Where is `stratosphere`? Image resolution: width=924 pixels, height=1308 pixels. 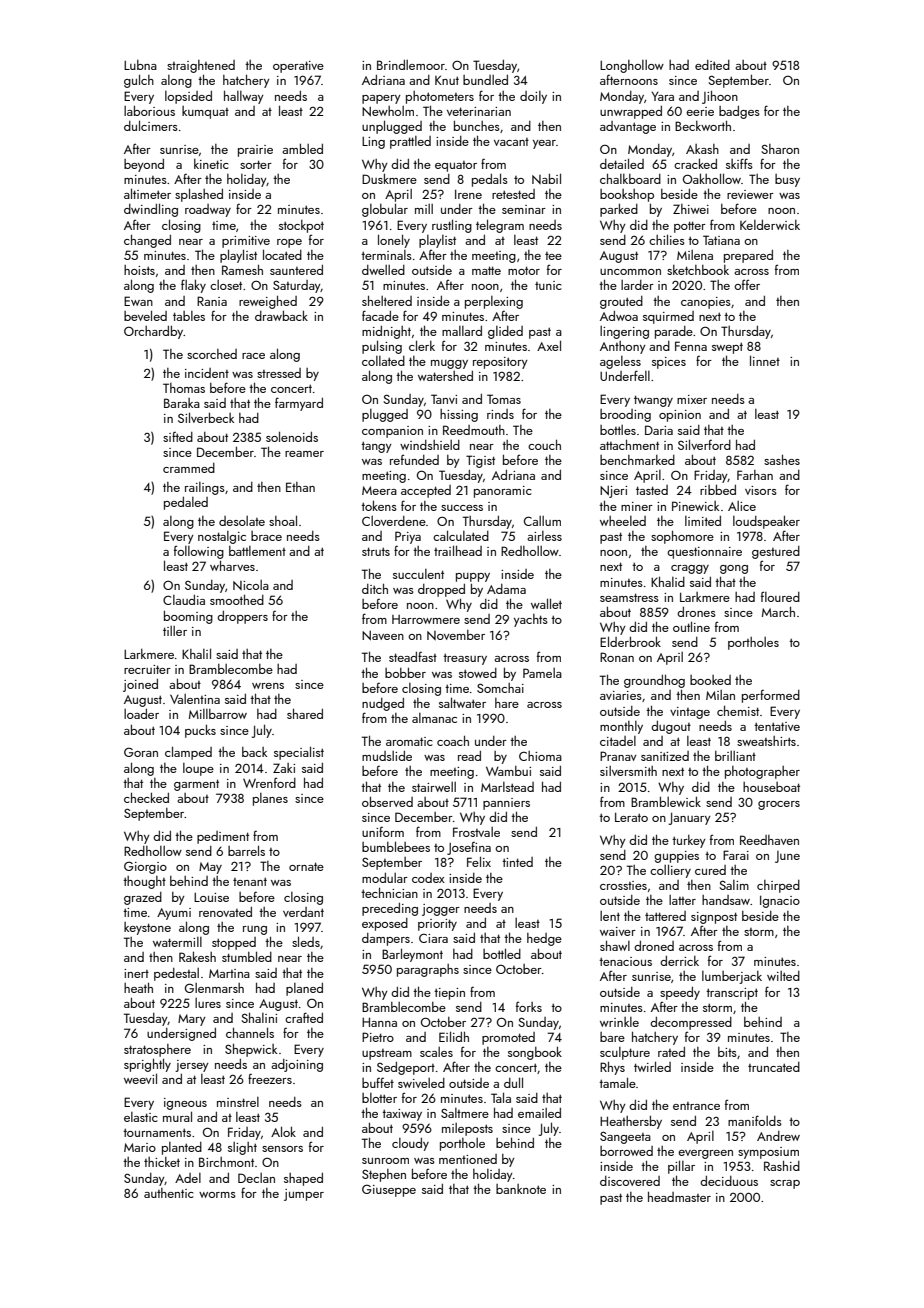 stratosphere is located at coordinates (157, 1050).
